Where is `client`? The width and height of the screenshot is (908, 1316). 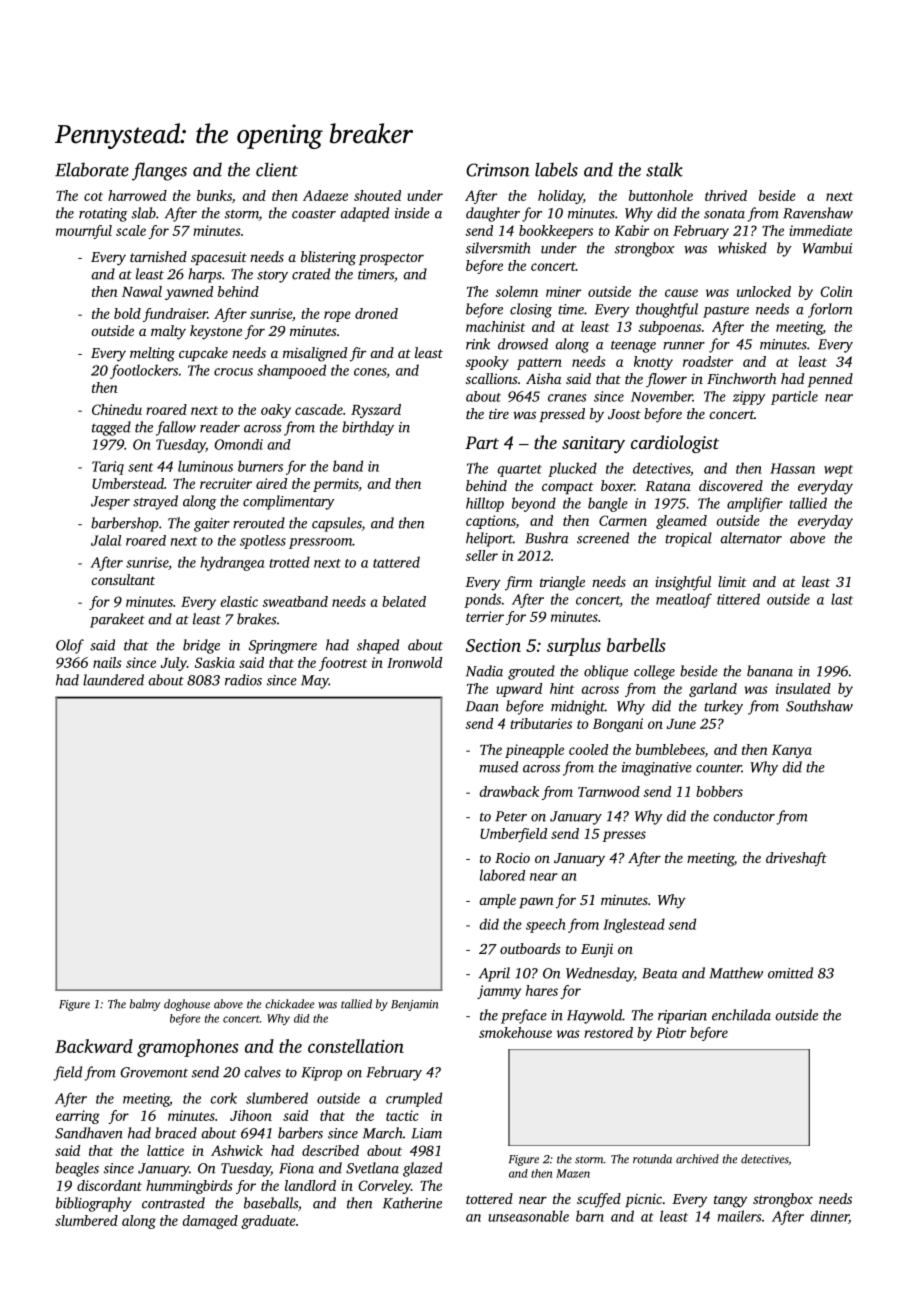
client is located at coordinates (277, 169).
